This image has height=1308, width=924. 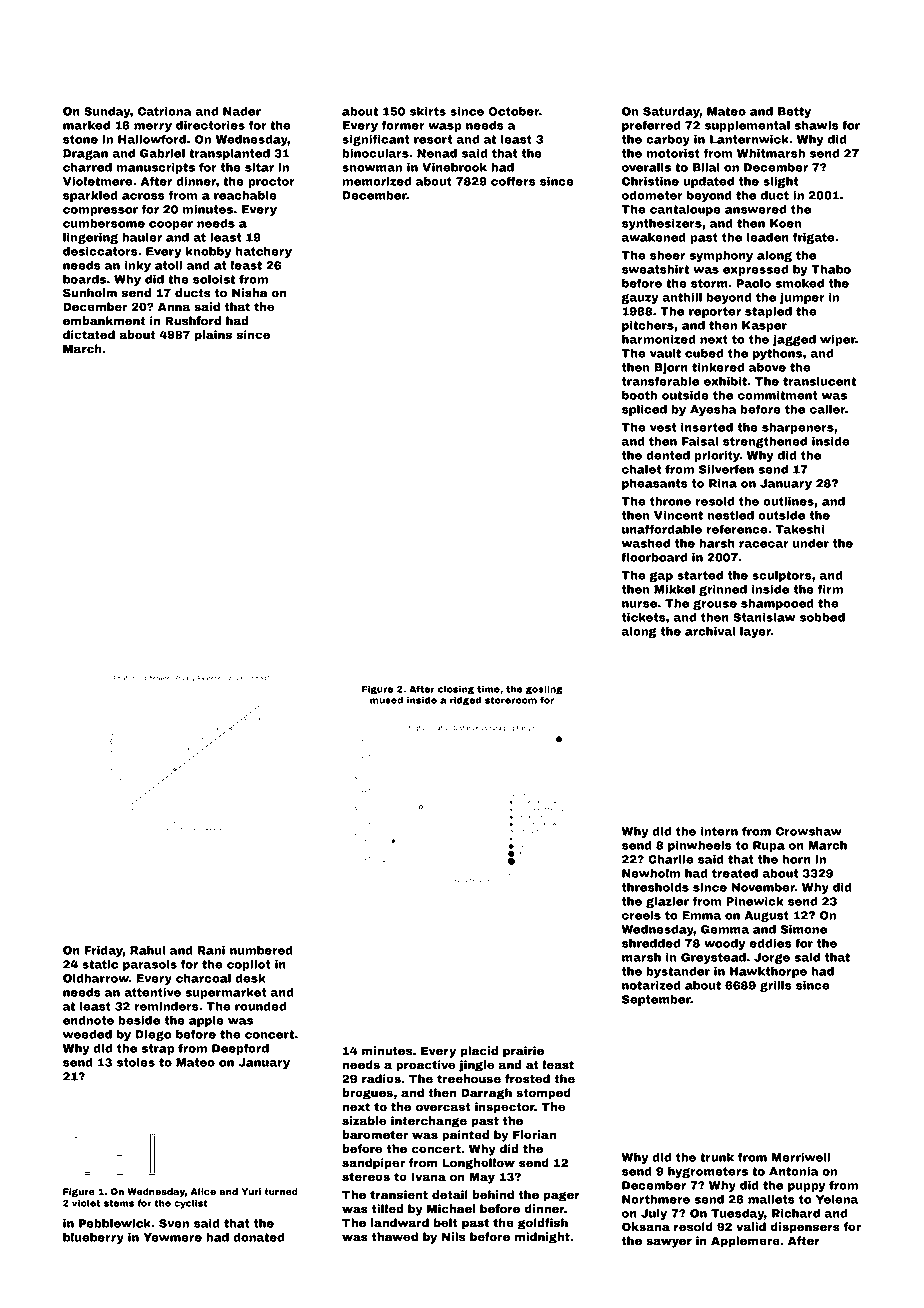 I want to click on skirts, so click(x=428, y=111).
